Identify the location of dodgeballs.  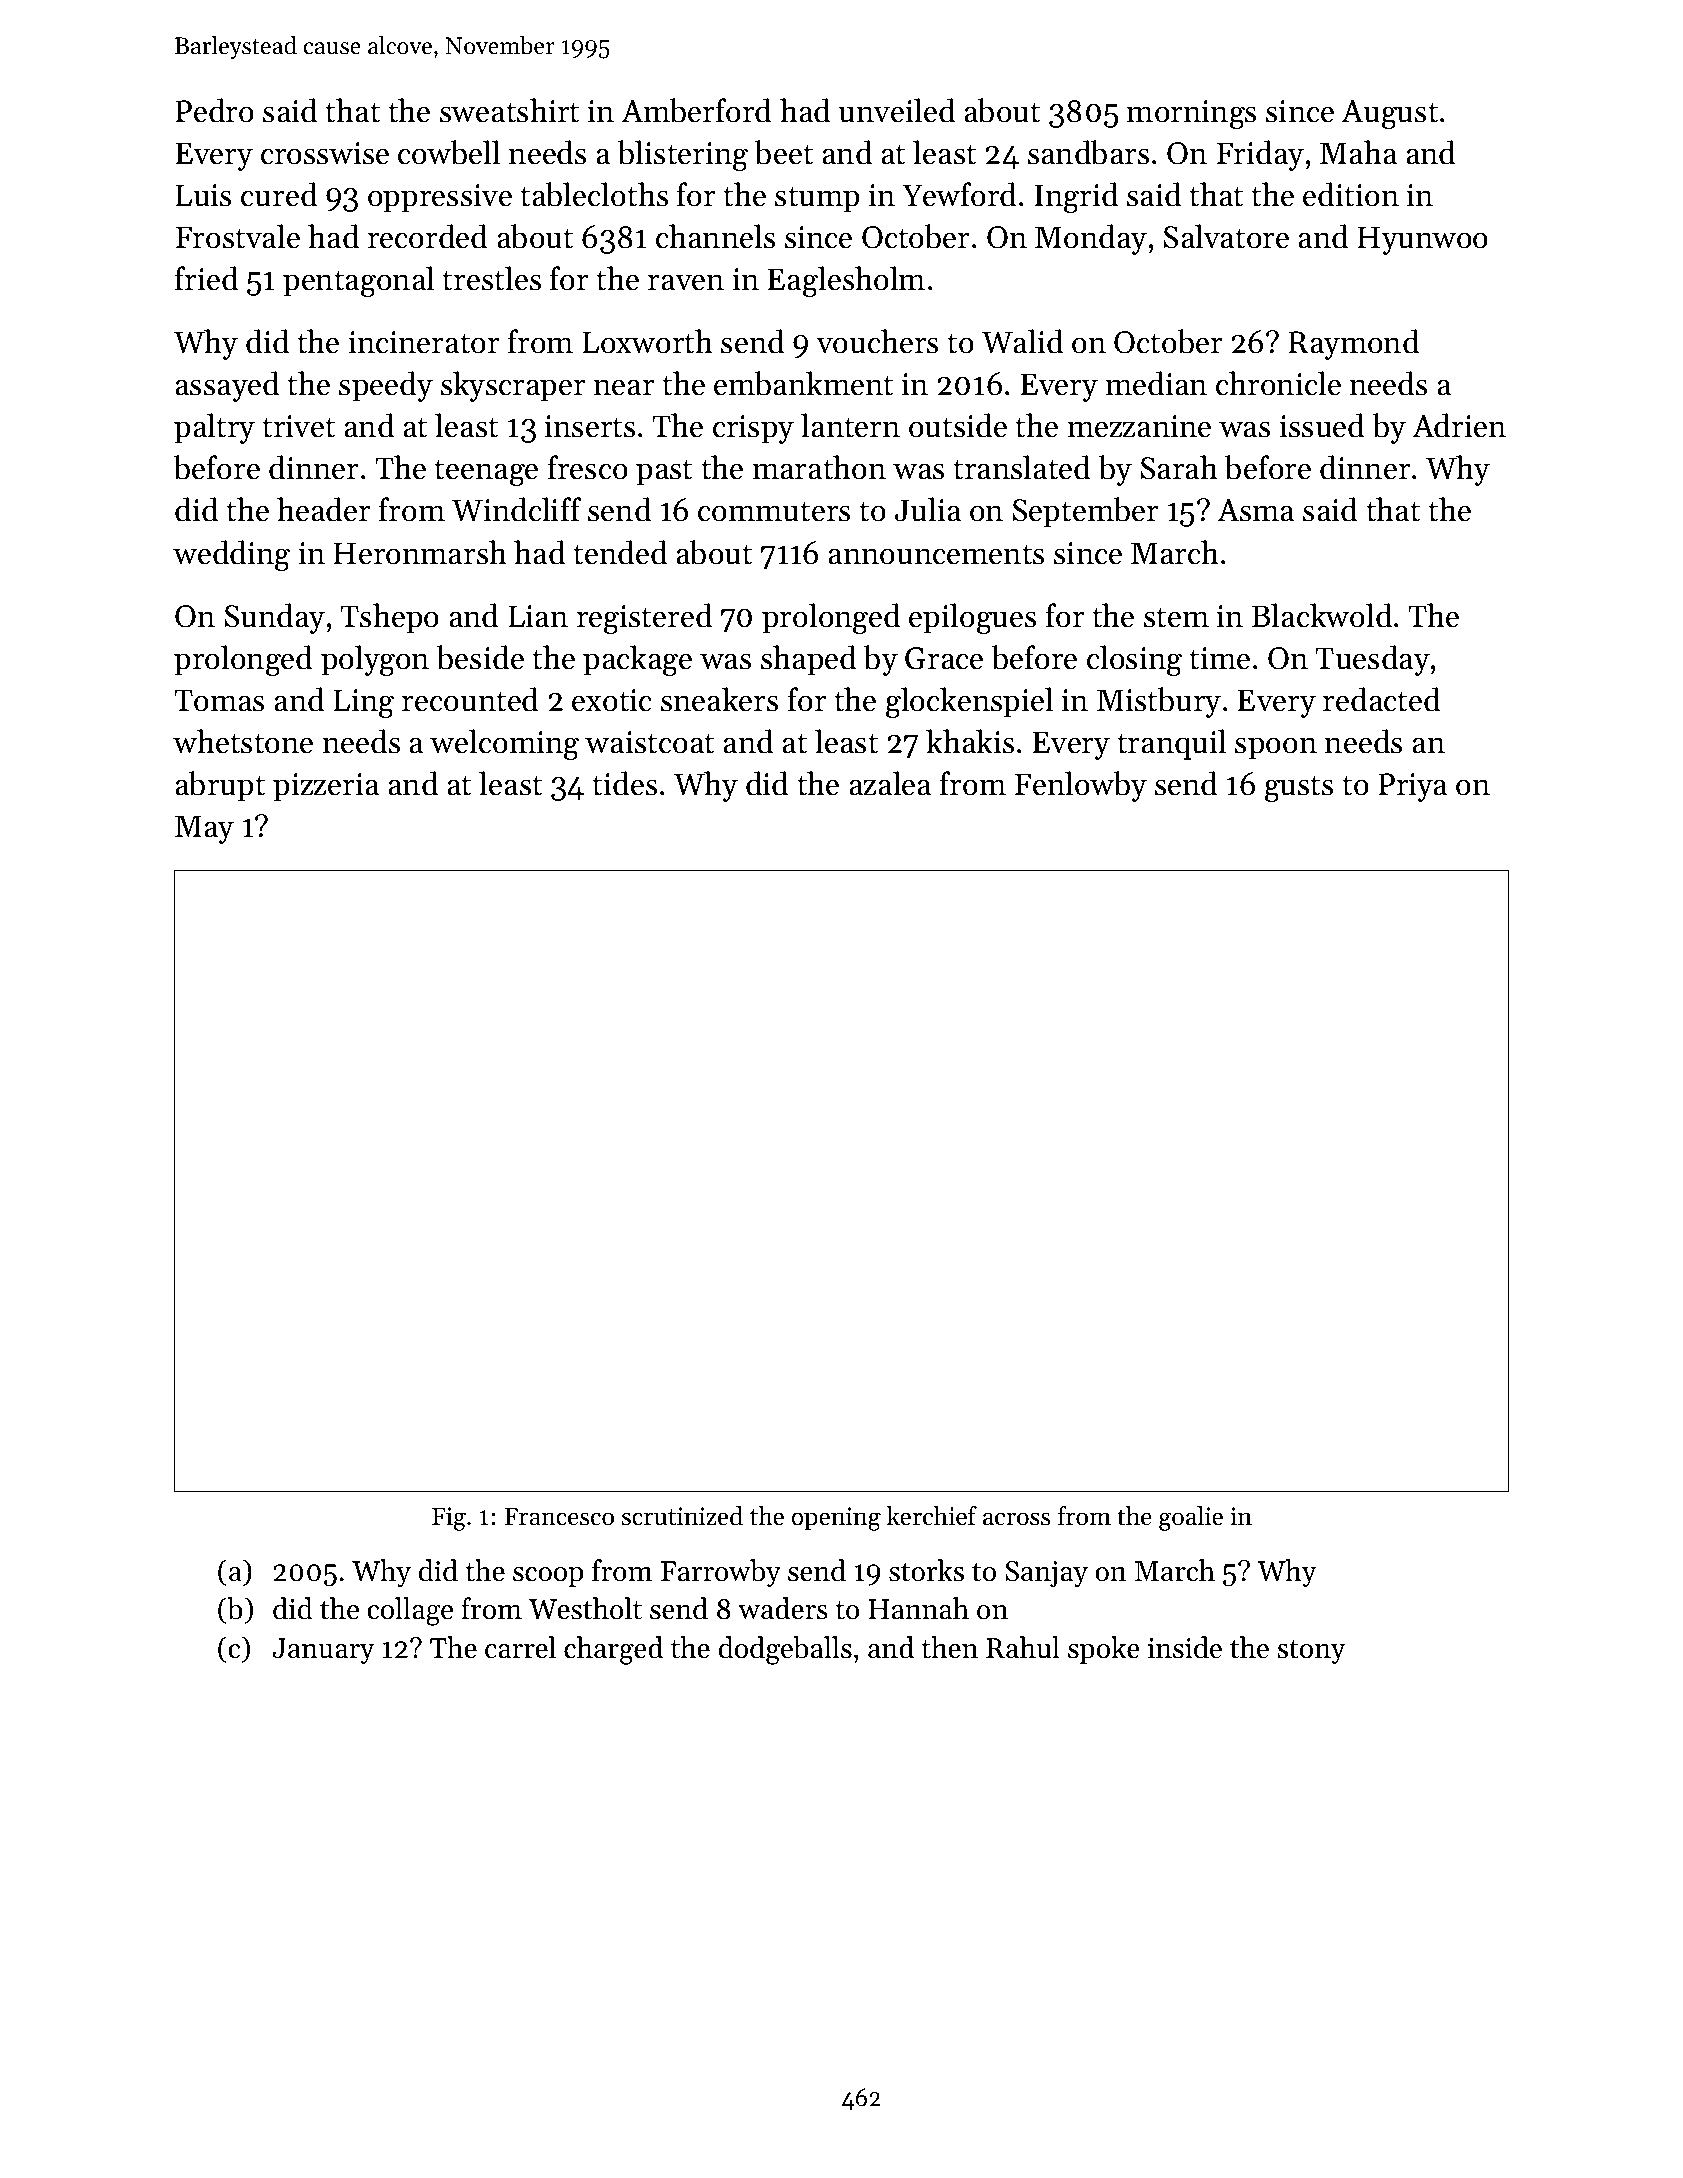
(785, 1650).
